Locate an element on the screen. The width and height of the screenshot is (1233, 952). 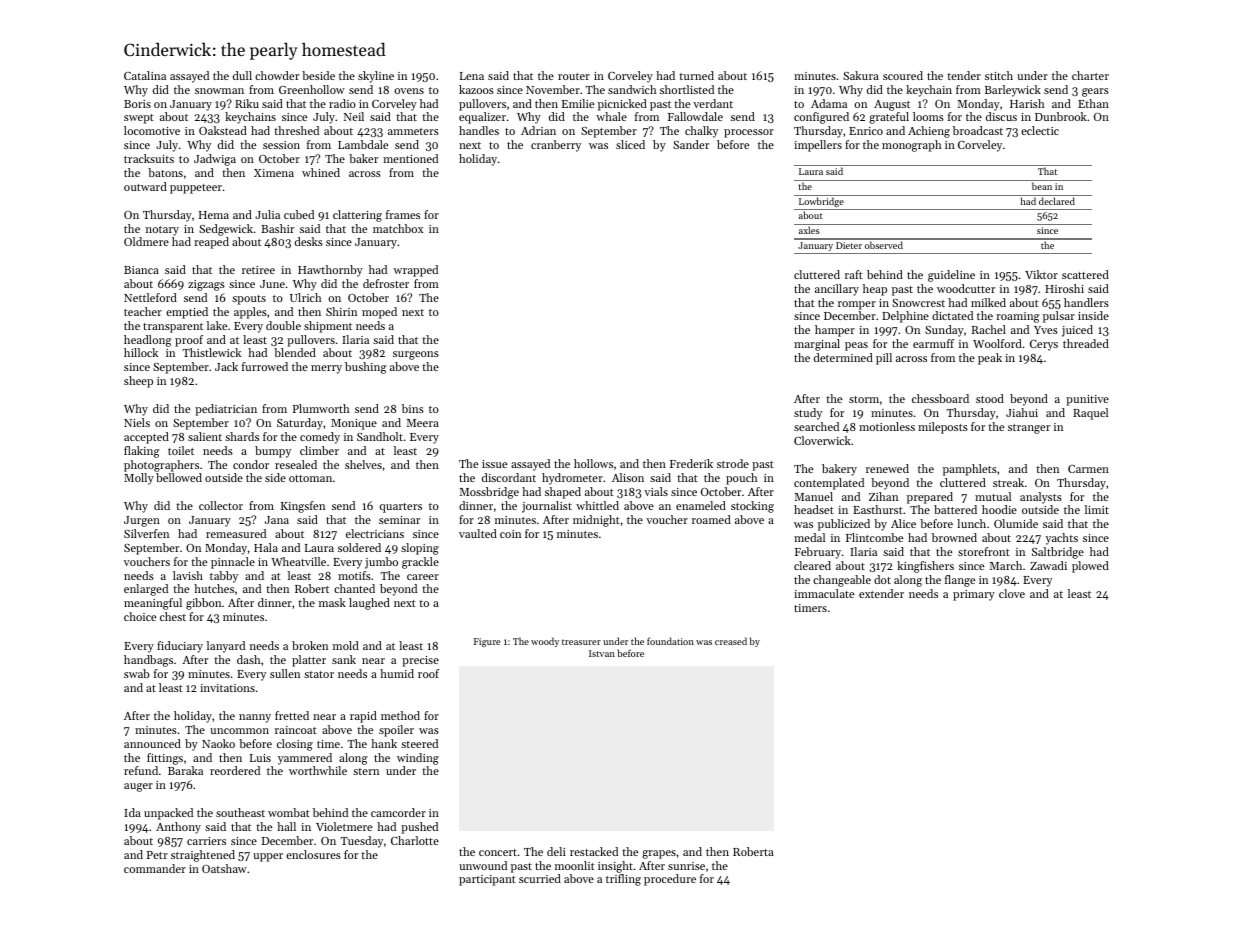
shelves is located at coordinates (363, 464).
